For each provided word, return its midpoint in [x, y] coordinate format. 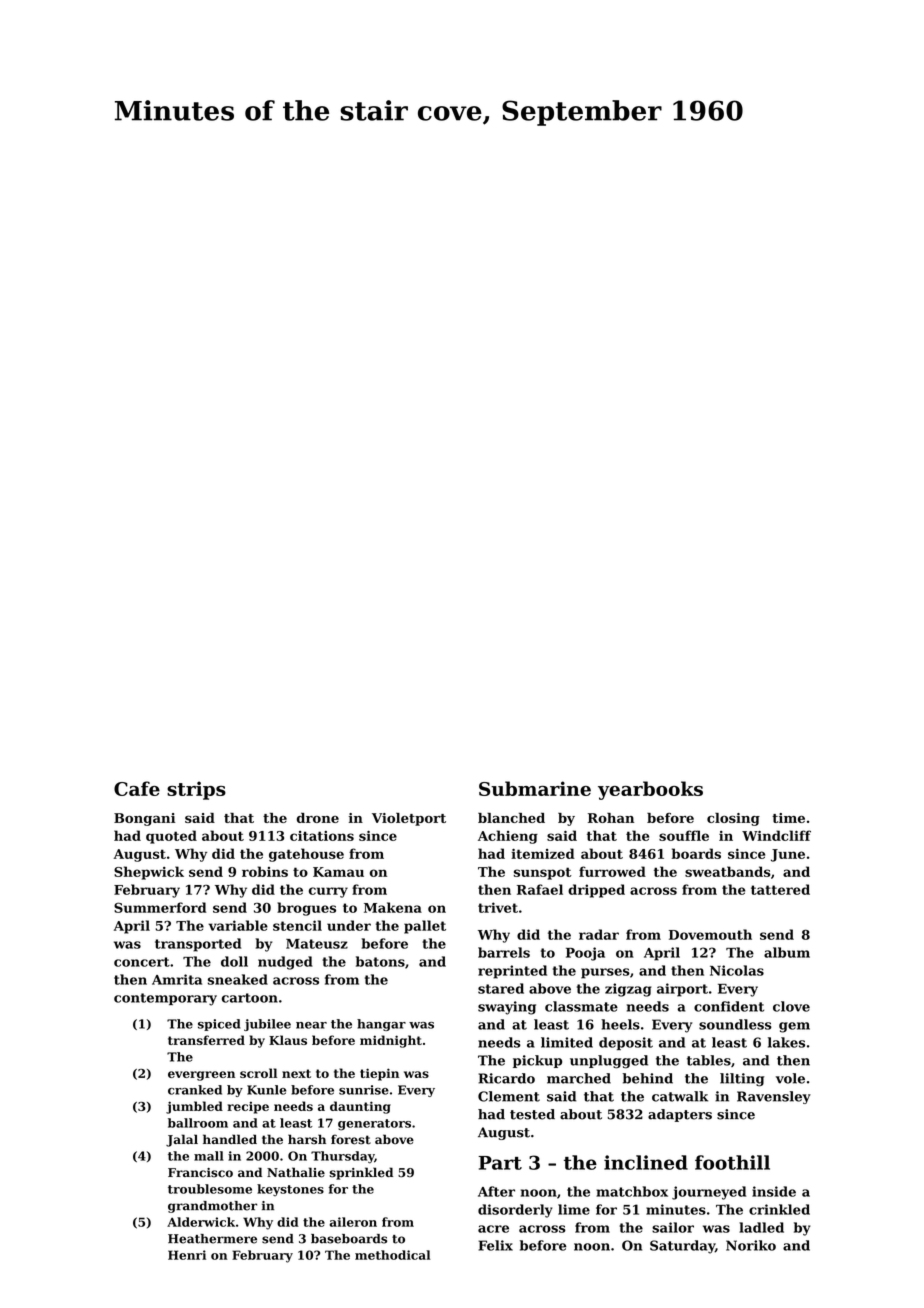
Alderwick [201, 1222]
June [788, 855]
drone [318, 818]
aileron [353, 1222]
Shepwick [149, 873]
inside [774, 1191]
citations [322, 836]
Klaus [288, 1040]
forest [351, 1139]
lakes [786, 1042]
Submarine [535, 788]
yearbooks [650, 790]
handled [230, 1139]
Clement [509, 1096]
